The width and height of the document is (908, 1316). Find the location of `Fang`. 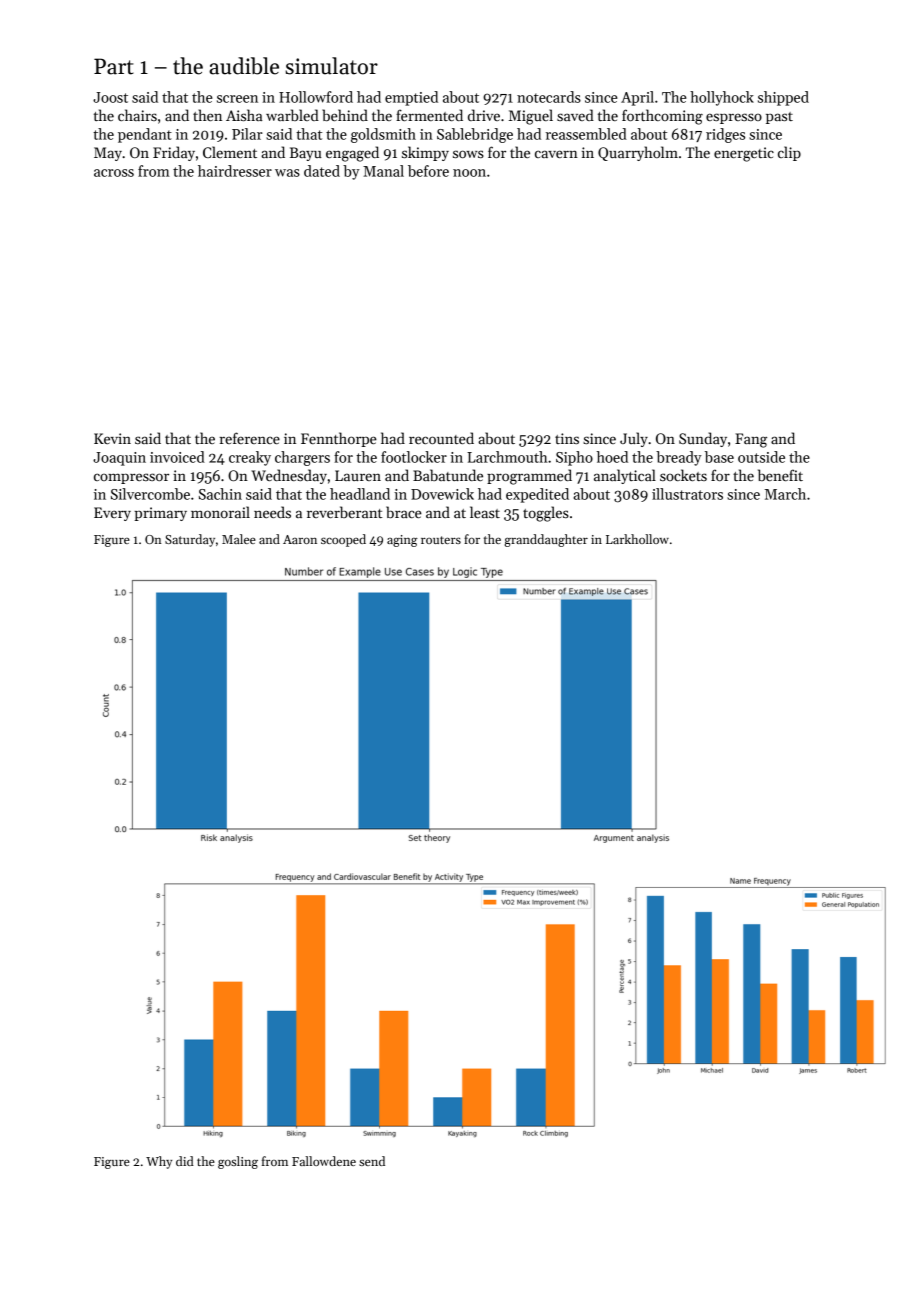

Fang is located at coordinates (751, 440).
